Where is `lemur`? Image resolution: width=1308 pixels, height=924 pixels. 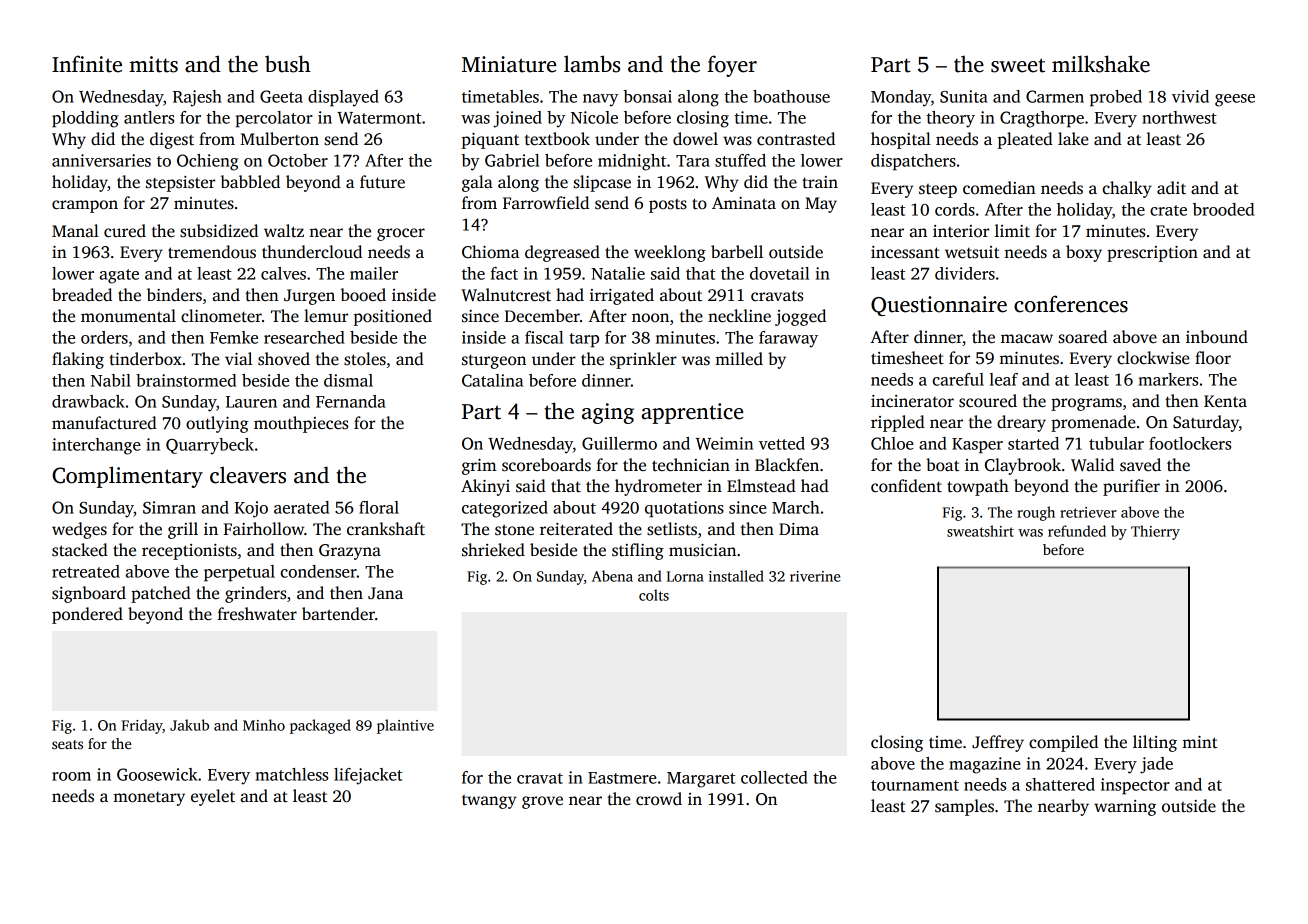
lemur is located at coordinates (326, 316).
